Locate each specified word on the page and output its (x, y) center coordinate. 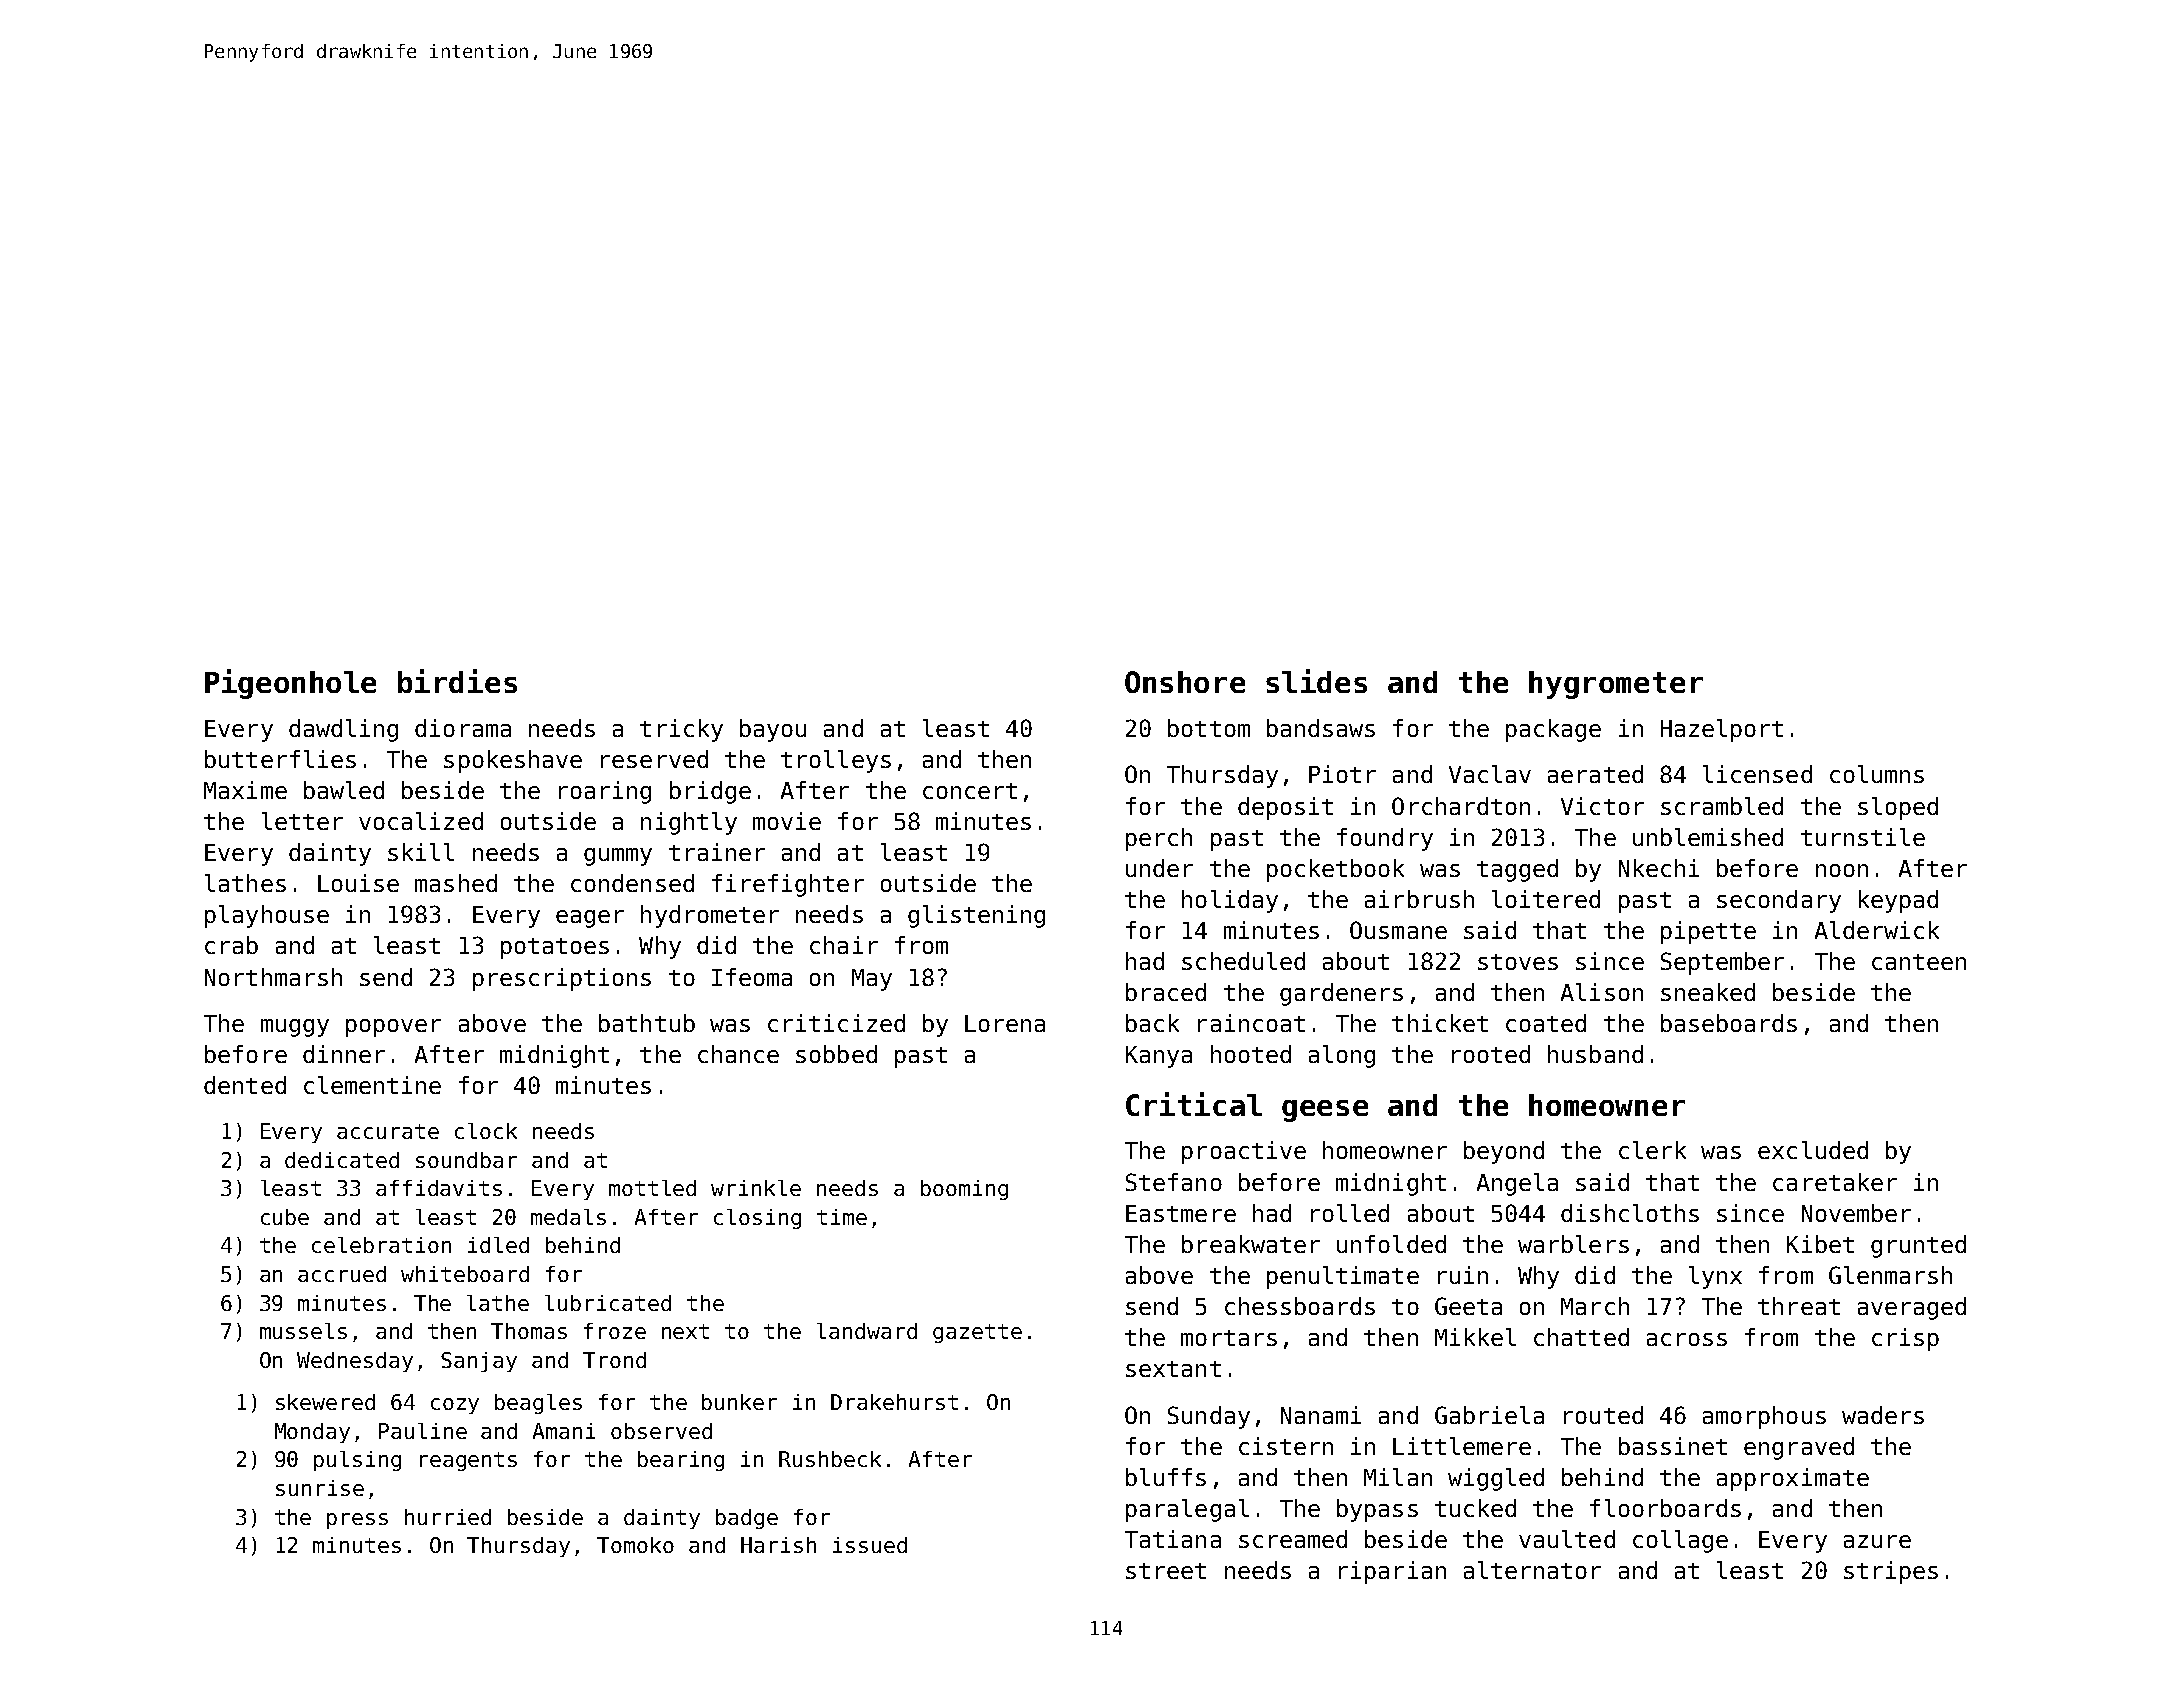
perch (1159, 839)
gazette (977, 1333)
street (1166, 1571)
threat (1799, 1306)
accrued (342, 1274)
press (357, 1521)
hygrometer (1616, 685)
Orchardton (1461, 806)
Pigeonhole (290, 684)
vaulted (1567, 1539)
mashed (456, 883)
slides (1316, 681)
